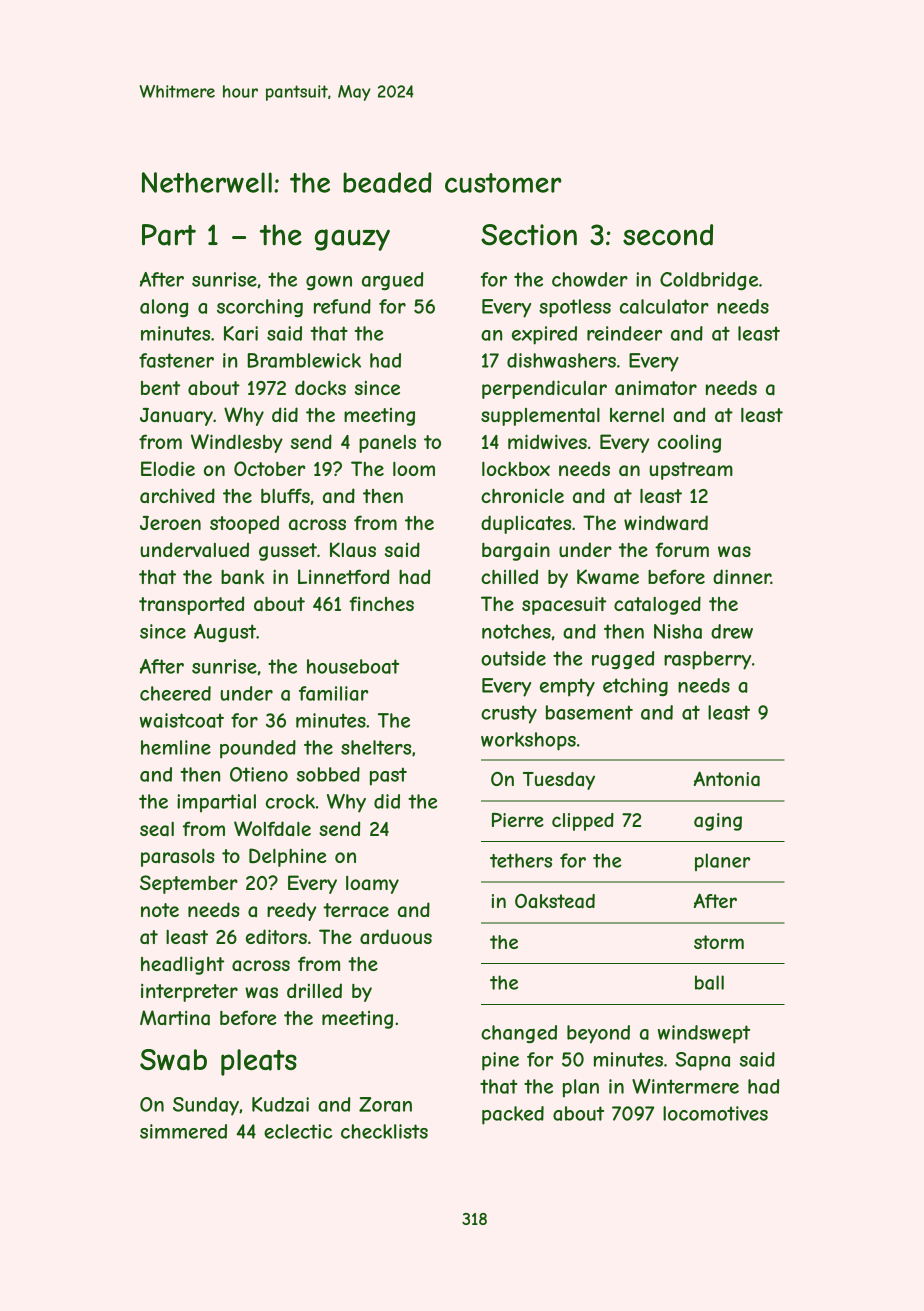 The width and height of the screenshot is (924, 1311). Describe the element at coordinates (590, 279) in the screenshot. I see `chowder` at that location.
